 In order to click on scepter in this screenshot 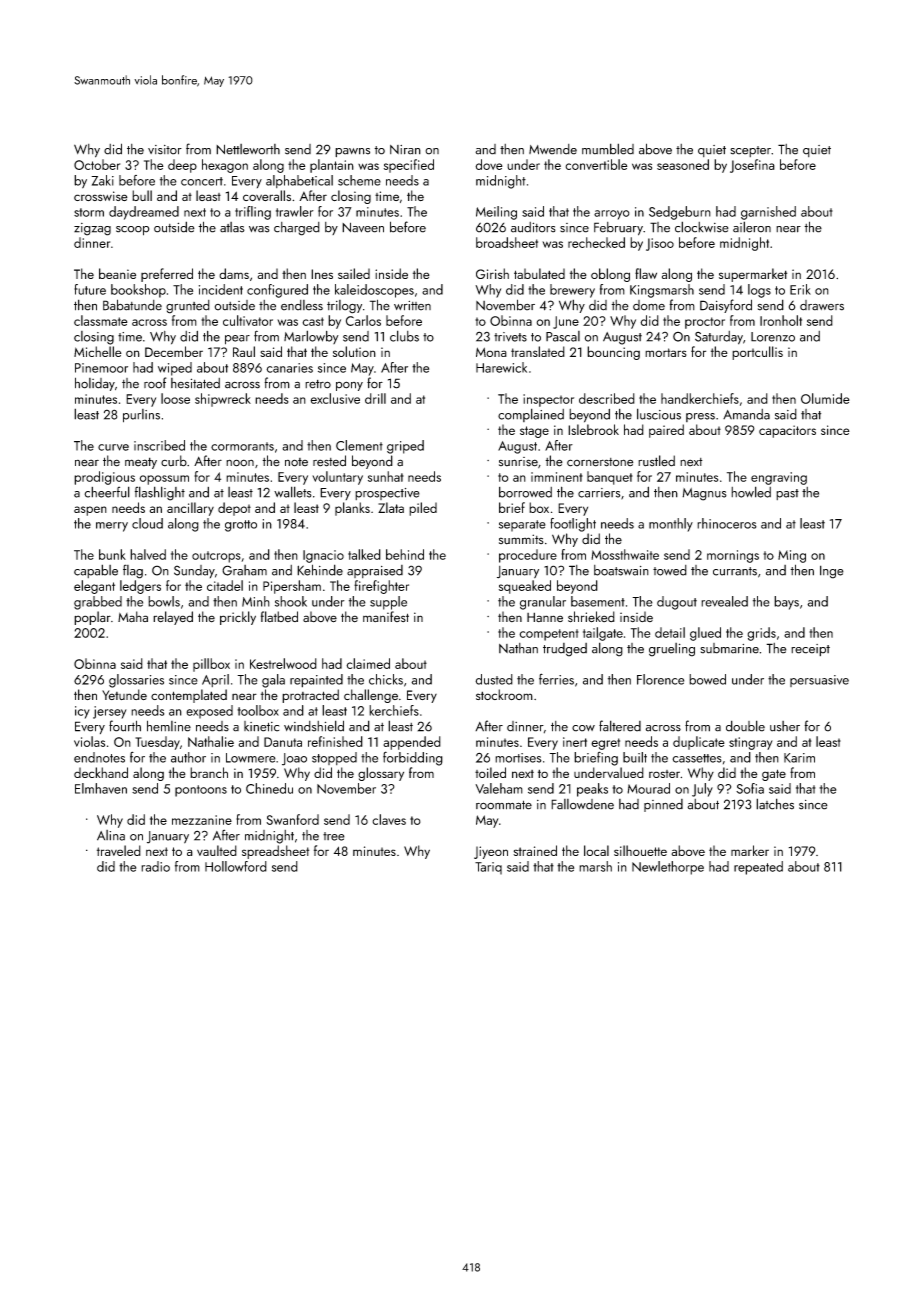, I will do `click(750, 151)`.
